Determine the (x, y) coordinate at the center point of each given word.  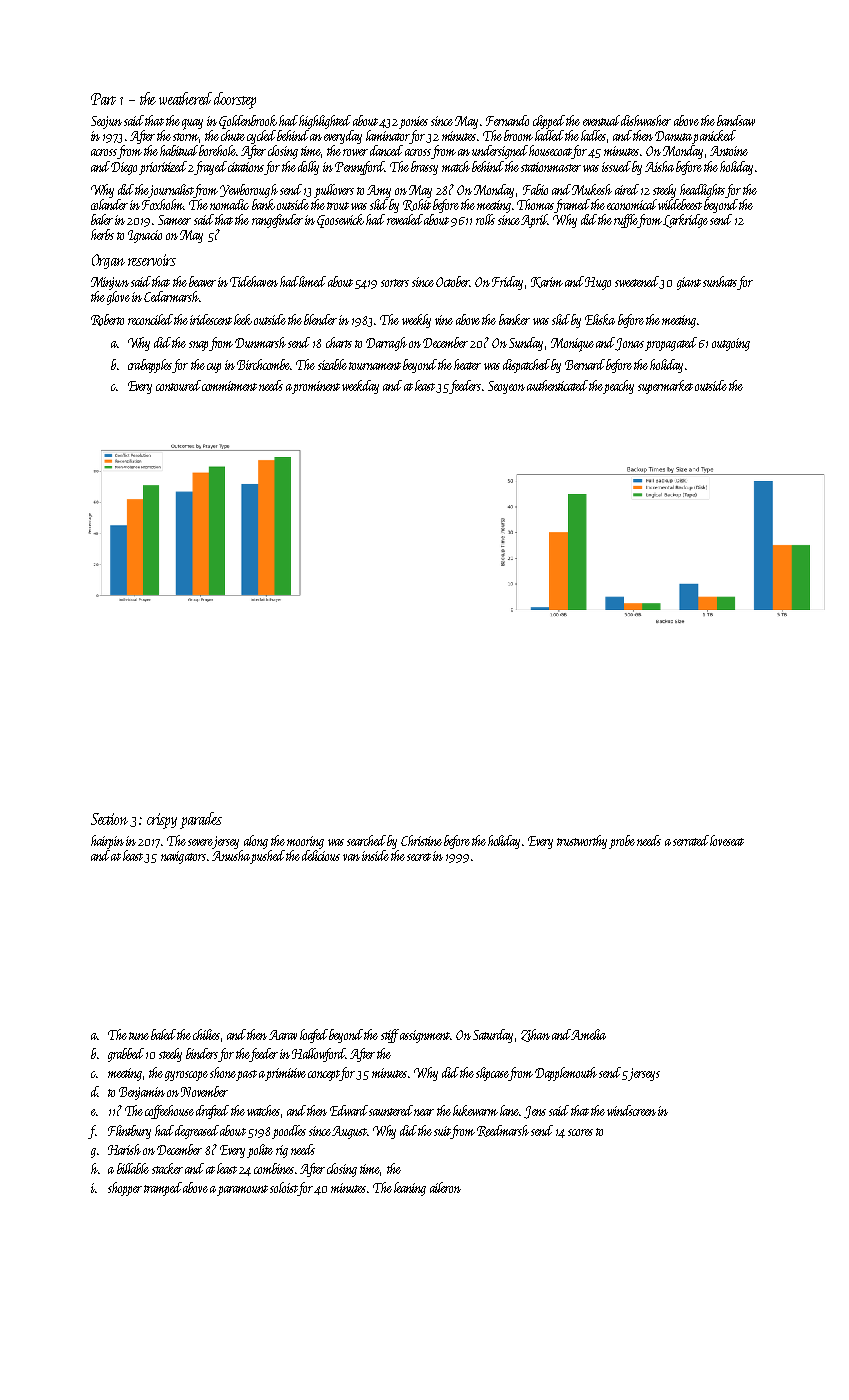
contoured (178, 385)
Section (109, 819)
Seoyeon (506, 387)
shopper (125, 1189)
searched (366, 840)
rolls (485, 219)
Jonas (630, 344)
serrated (691, 840)
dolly (308, 168)
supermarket (665, 387)
